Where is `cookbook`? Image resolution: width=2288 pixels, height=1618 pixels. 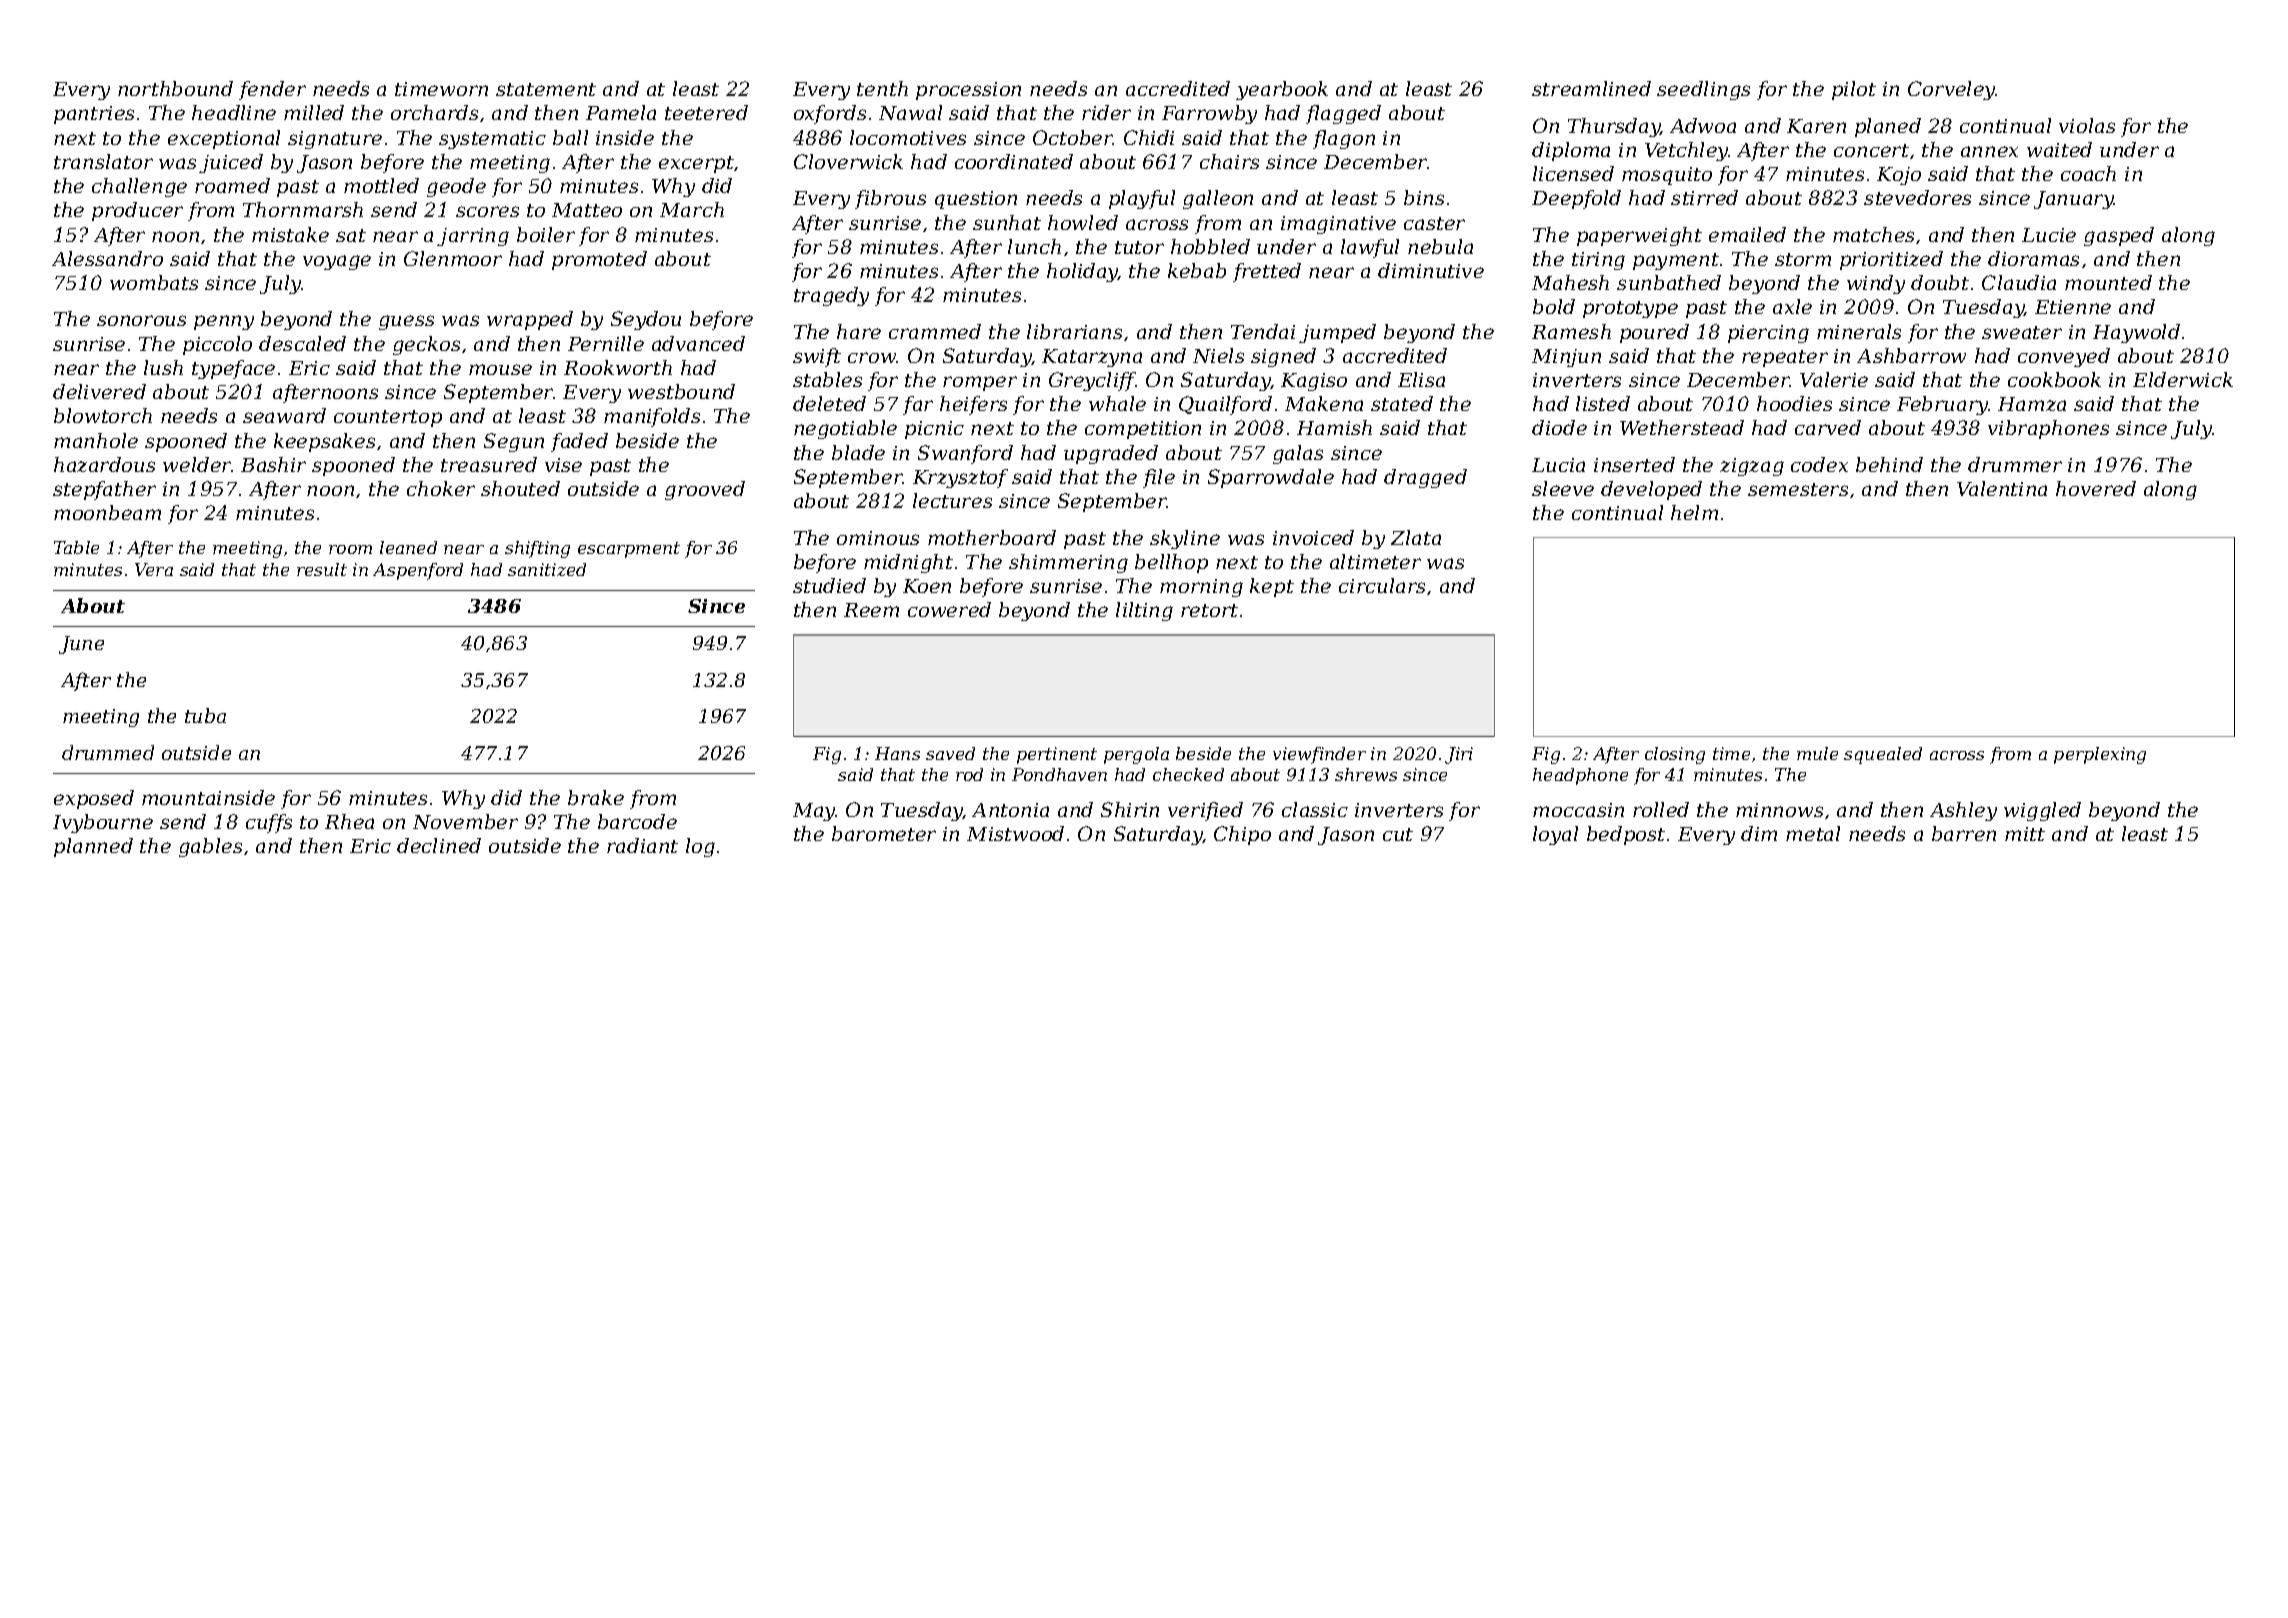
cookbook is located at coordinates (2054, 379).
